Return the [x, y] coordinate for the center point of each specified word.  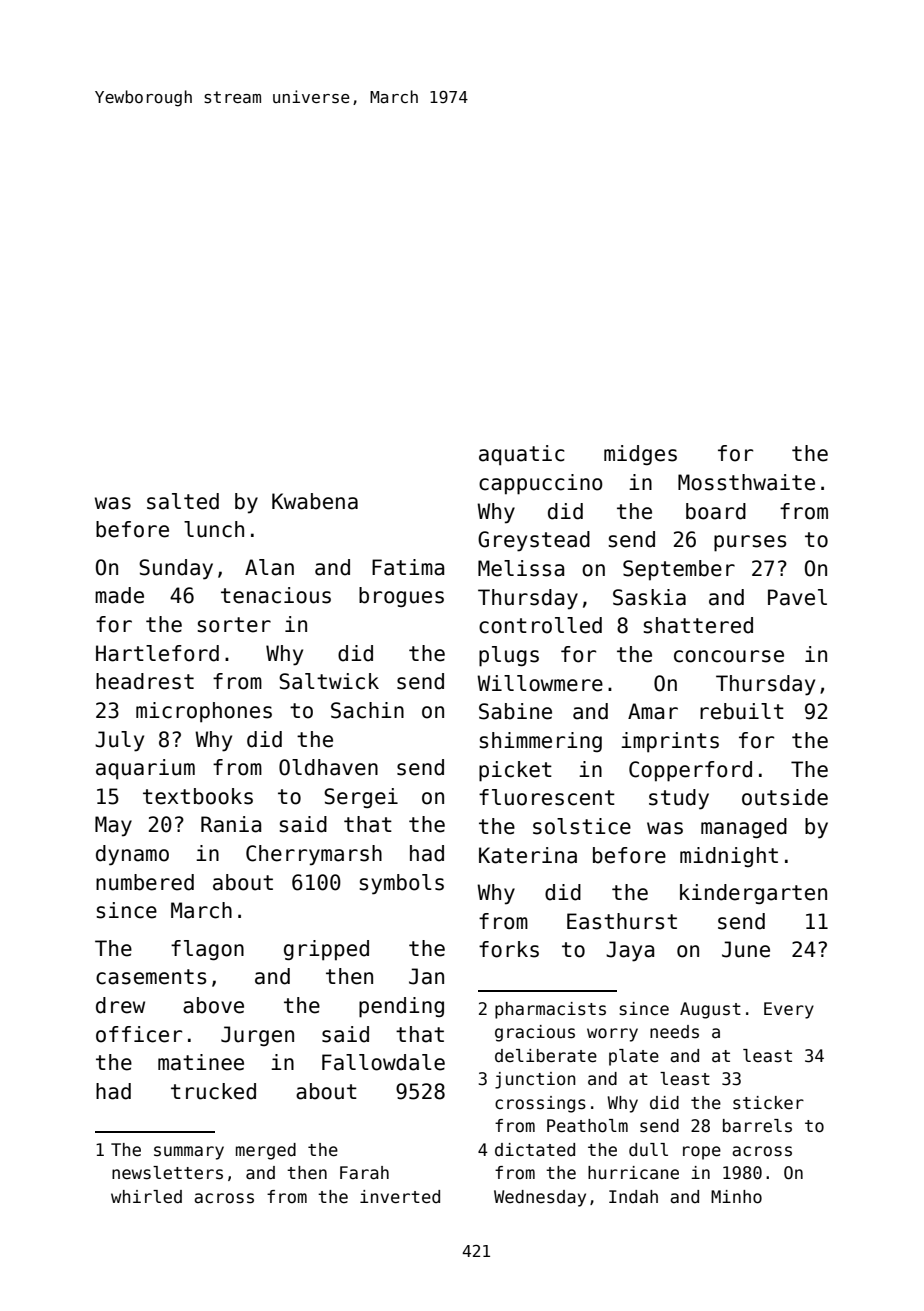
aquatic [522, 455]
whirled [146, 1197]
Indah [633, 1197]
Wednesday [540, 1198]
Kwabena [315, 501]
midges [640, 455]
